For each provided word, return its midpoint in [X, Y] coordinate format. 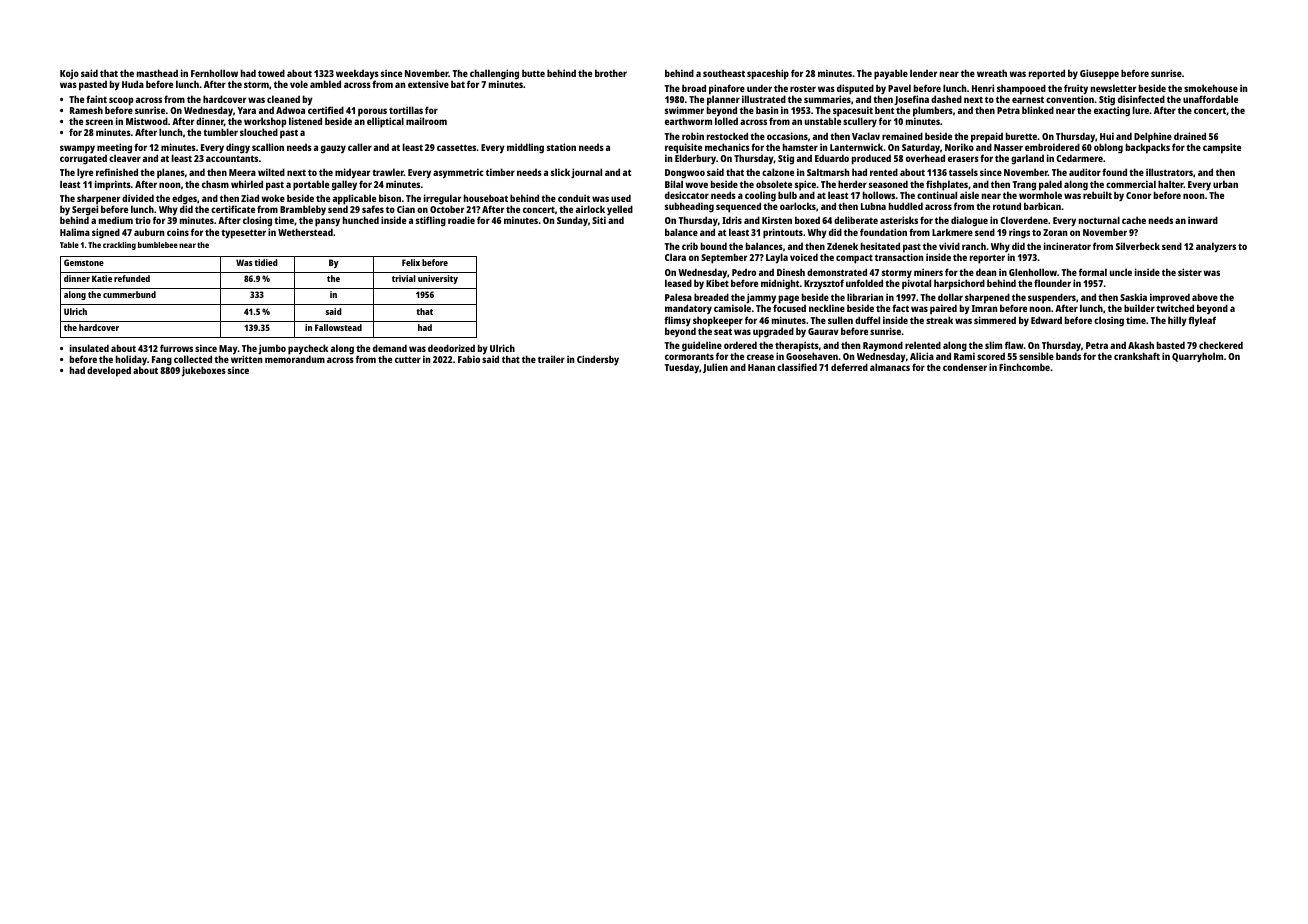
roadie [461, 220]
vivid [949, 246]
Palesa [678, 297]
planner [723, 101]
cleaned [283, 99]
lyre [85, 173]
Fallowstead [338, 327]
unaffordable [1210, 99]
